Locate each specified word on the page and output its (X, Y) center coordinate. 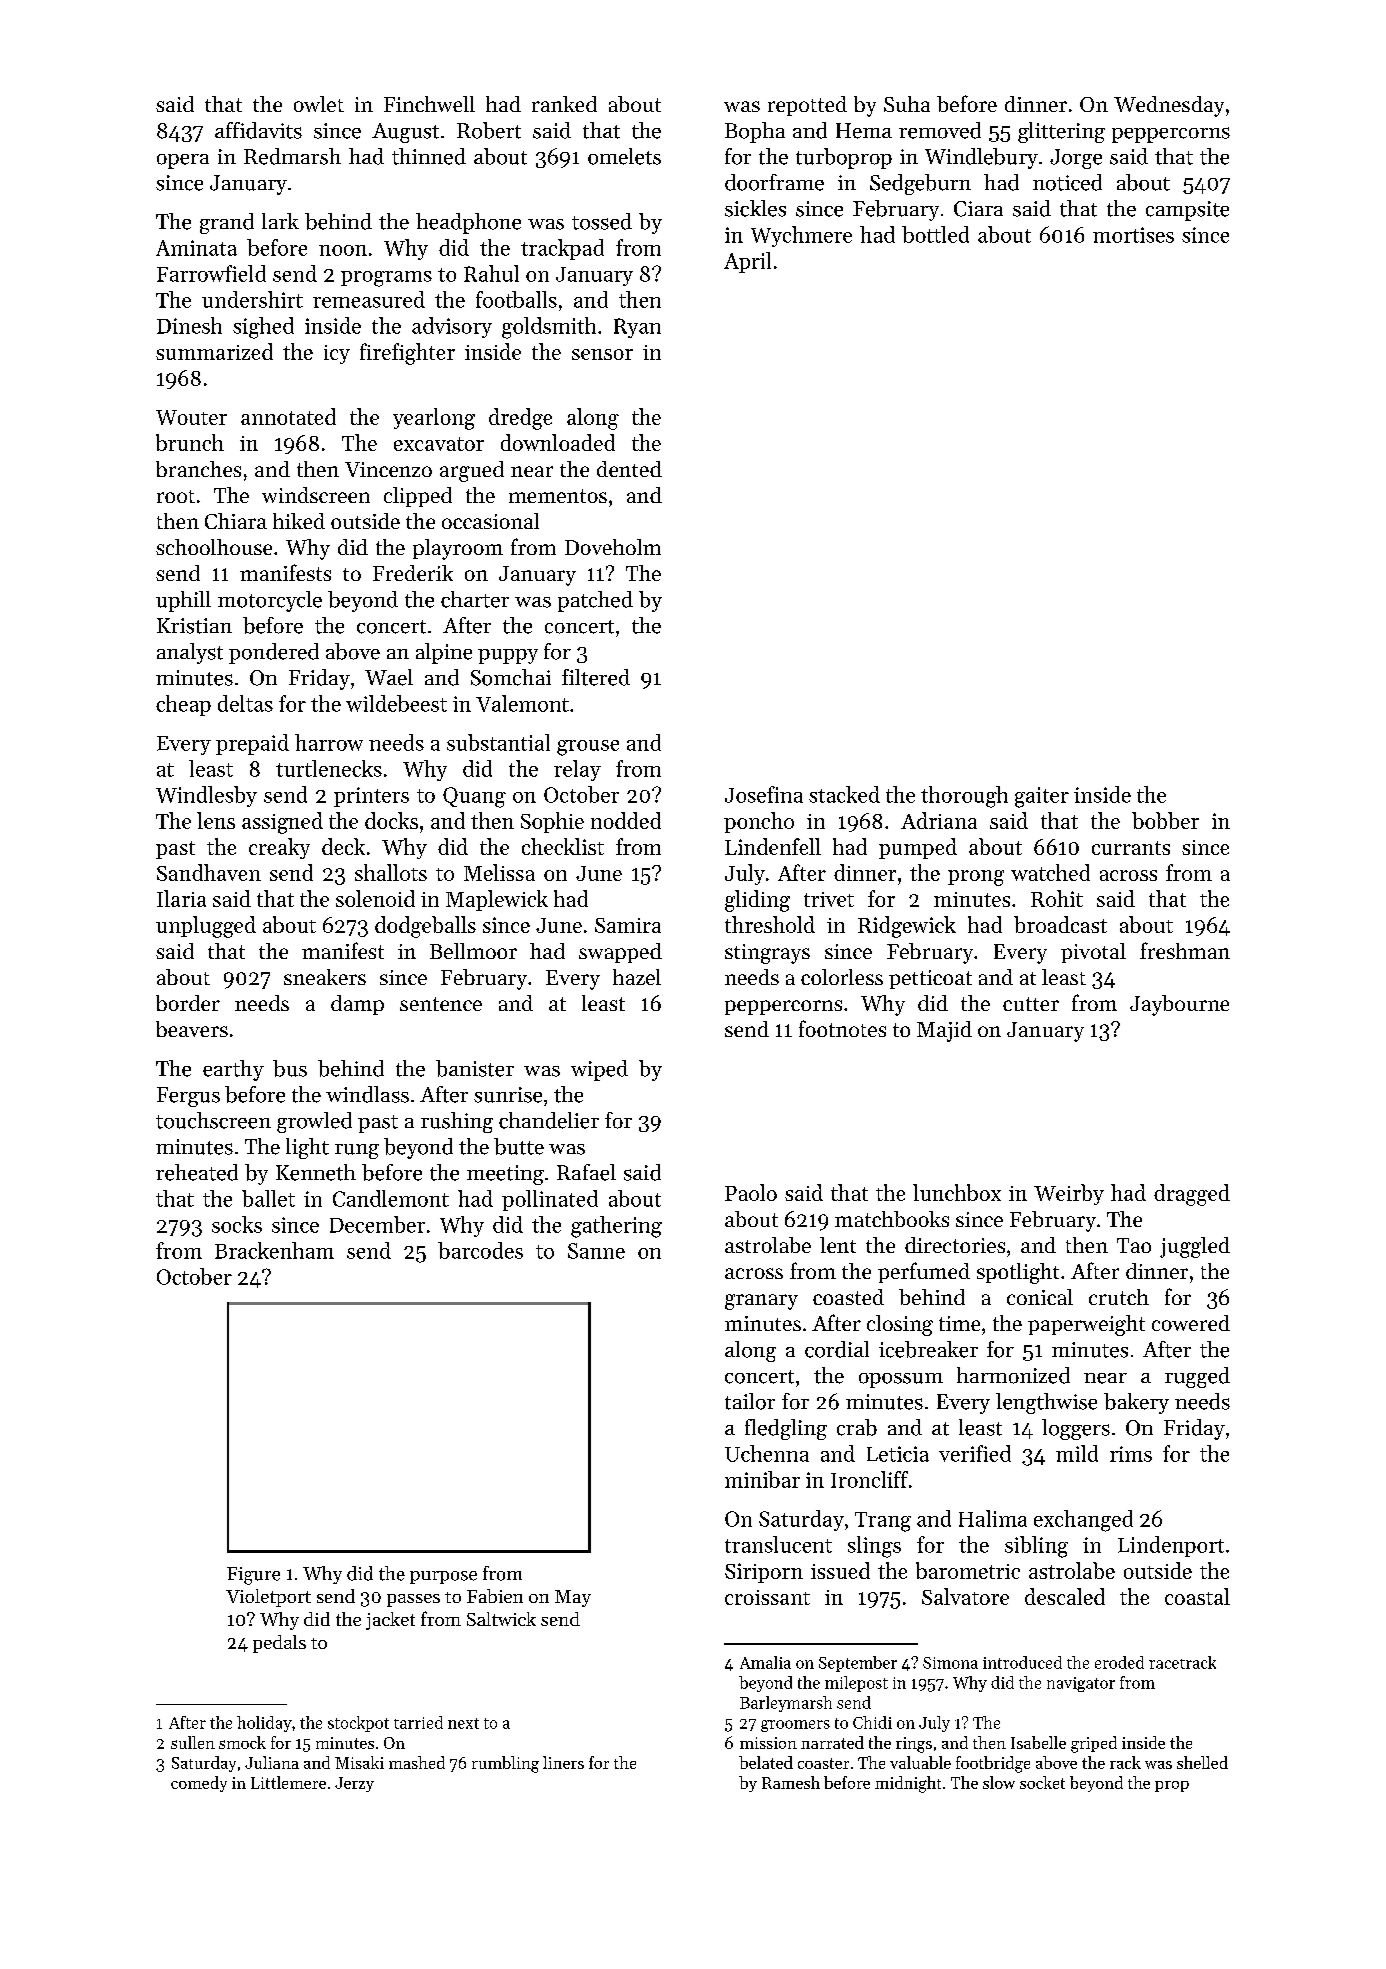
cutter (1031, 1004)
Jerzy (354, 1784)
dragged (1192, 1195)
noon (343, 250)
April (747, 262)
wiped (599, 1070)
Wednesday (1169, 106)
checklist (563, 846)
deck (343, 846)
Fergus (188, 1097)
